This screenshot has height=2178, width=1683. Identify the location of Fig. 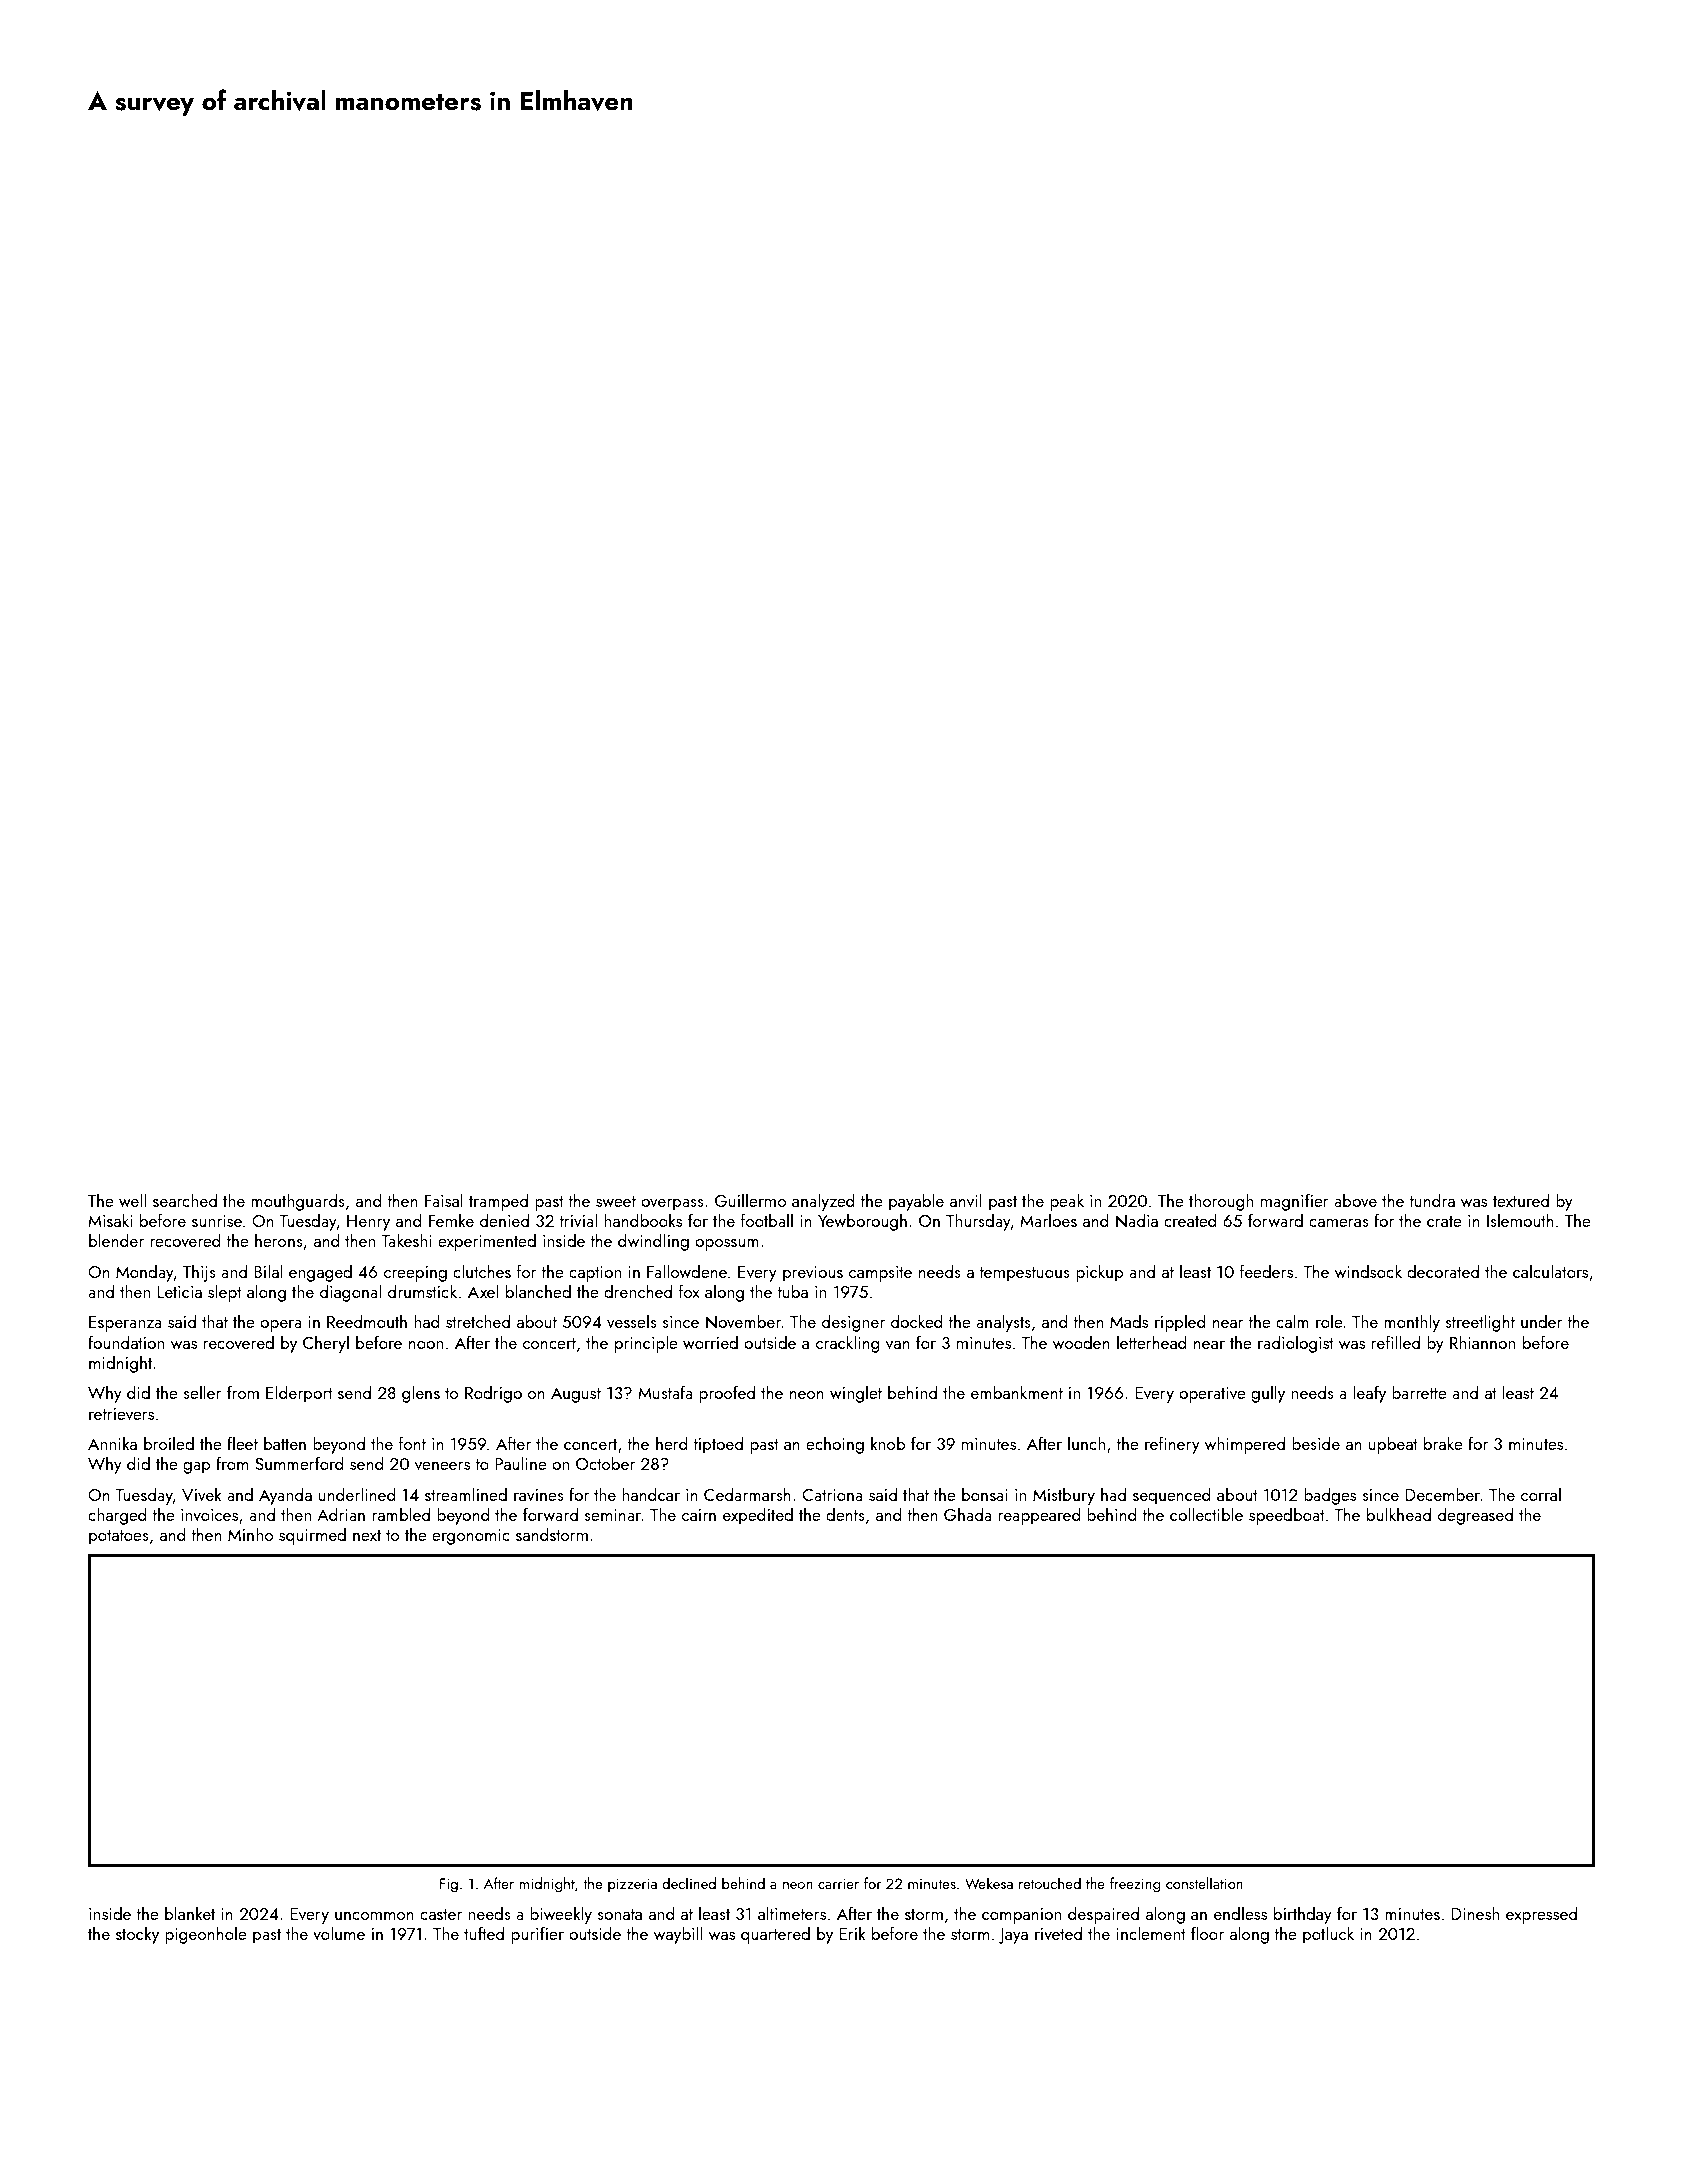
(449, 1885).
